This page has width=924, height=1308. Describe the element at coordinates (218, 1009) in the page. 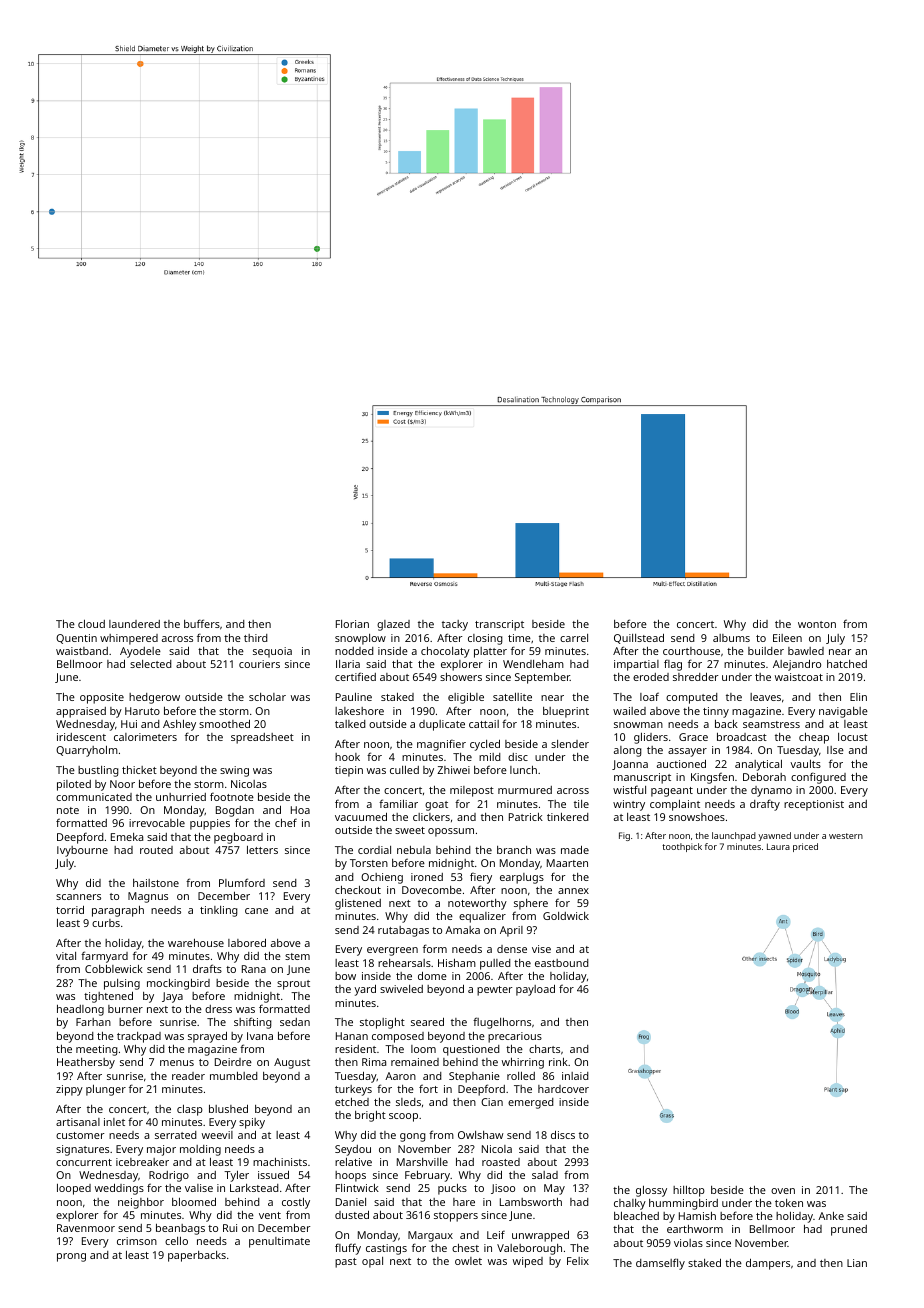

I see `dress` at that location.
